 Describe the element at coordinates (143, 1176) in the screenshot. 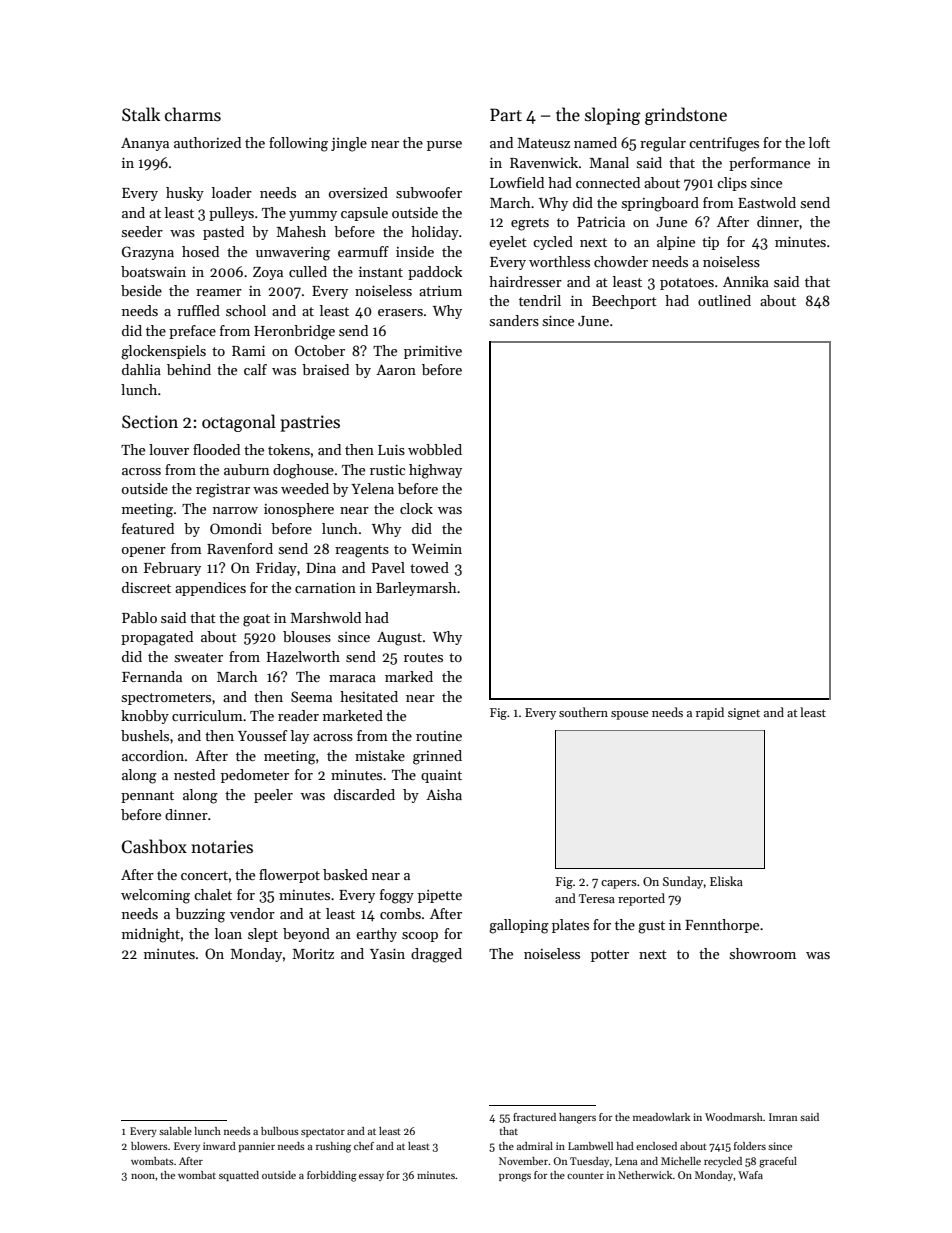

I see `noon` at that location.
